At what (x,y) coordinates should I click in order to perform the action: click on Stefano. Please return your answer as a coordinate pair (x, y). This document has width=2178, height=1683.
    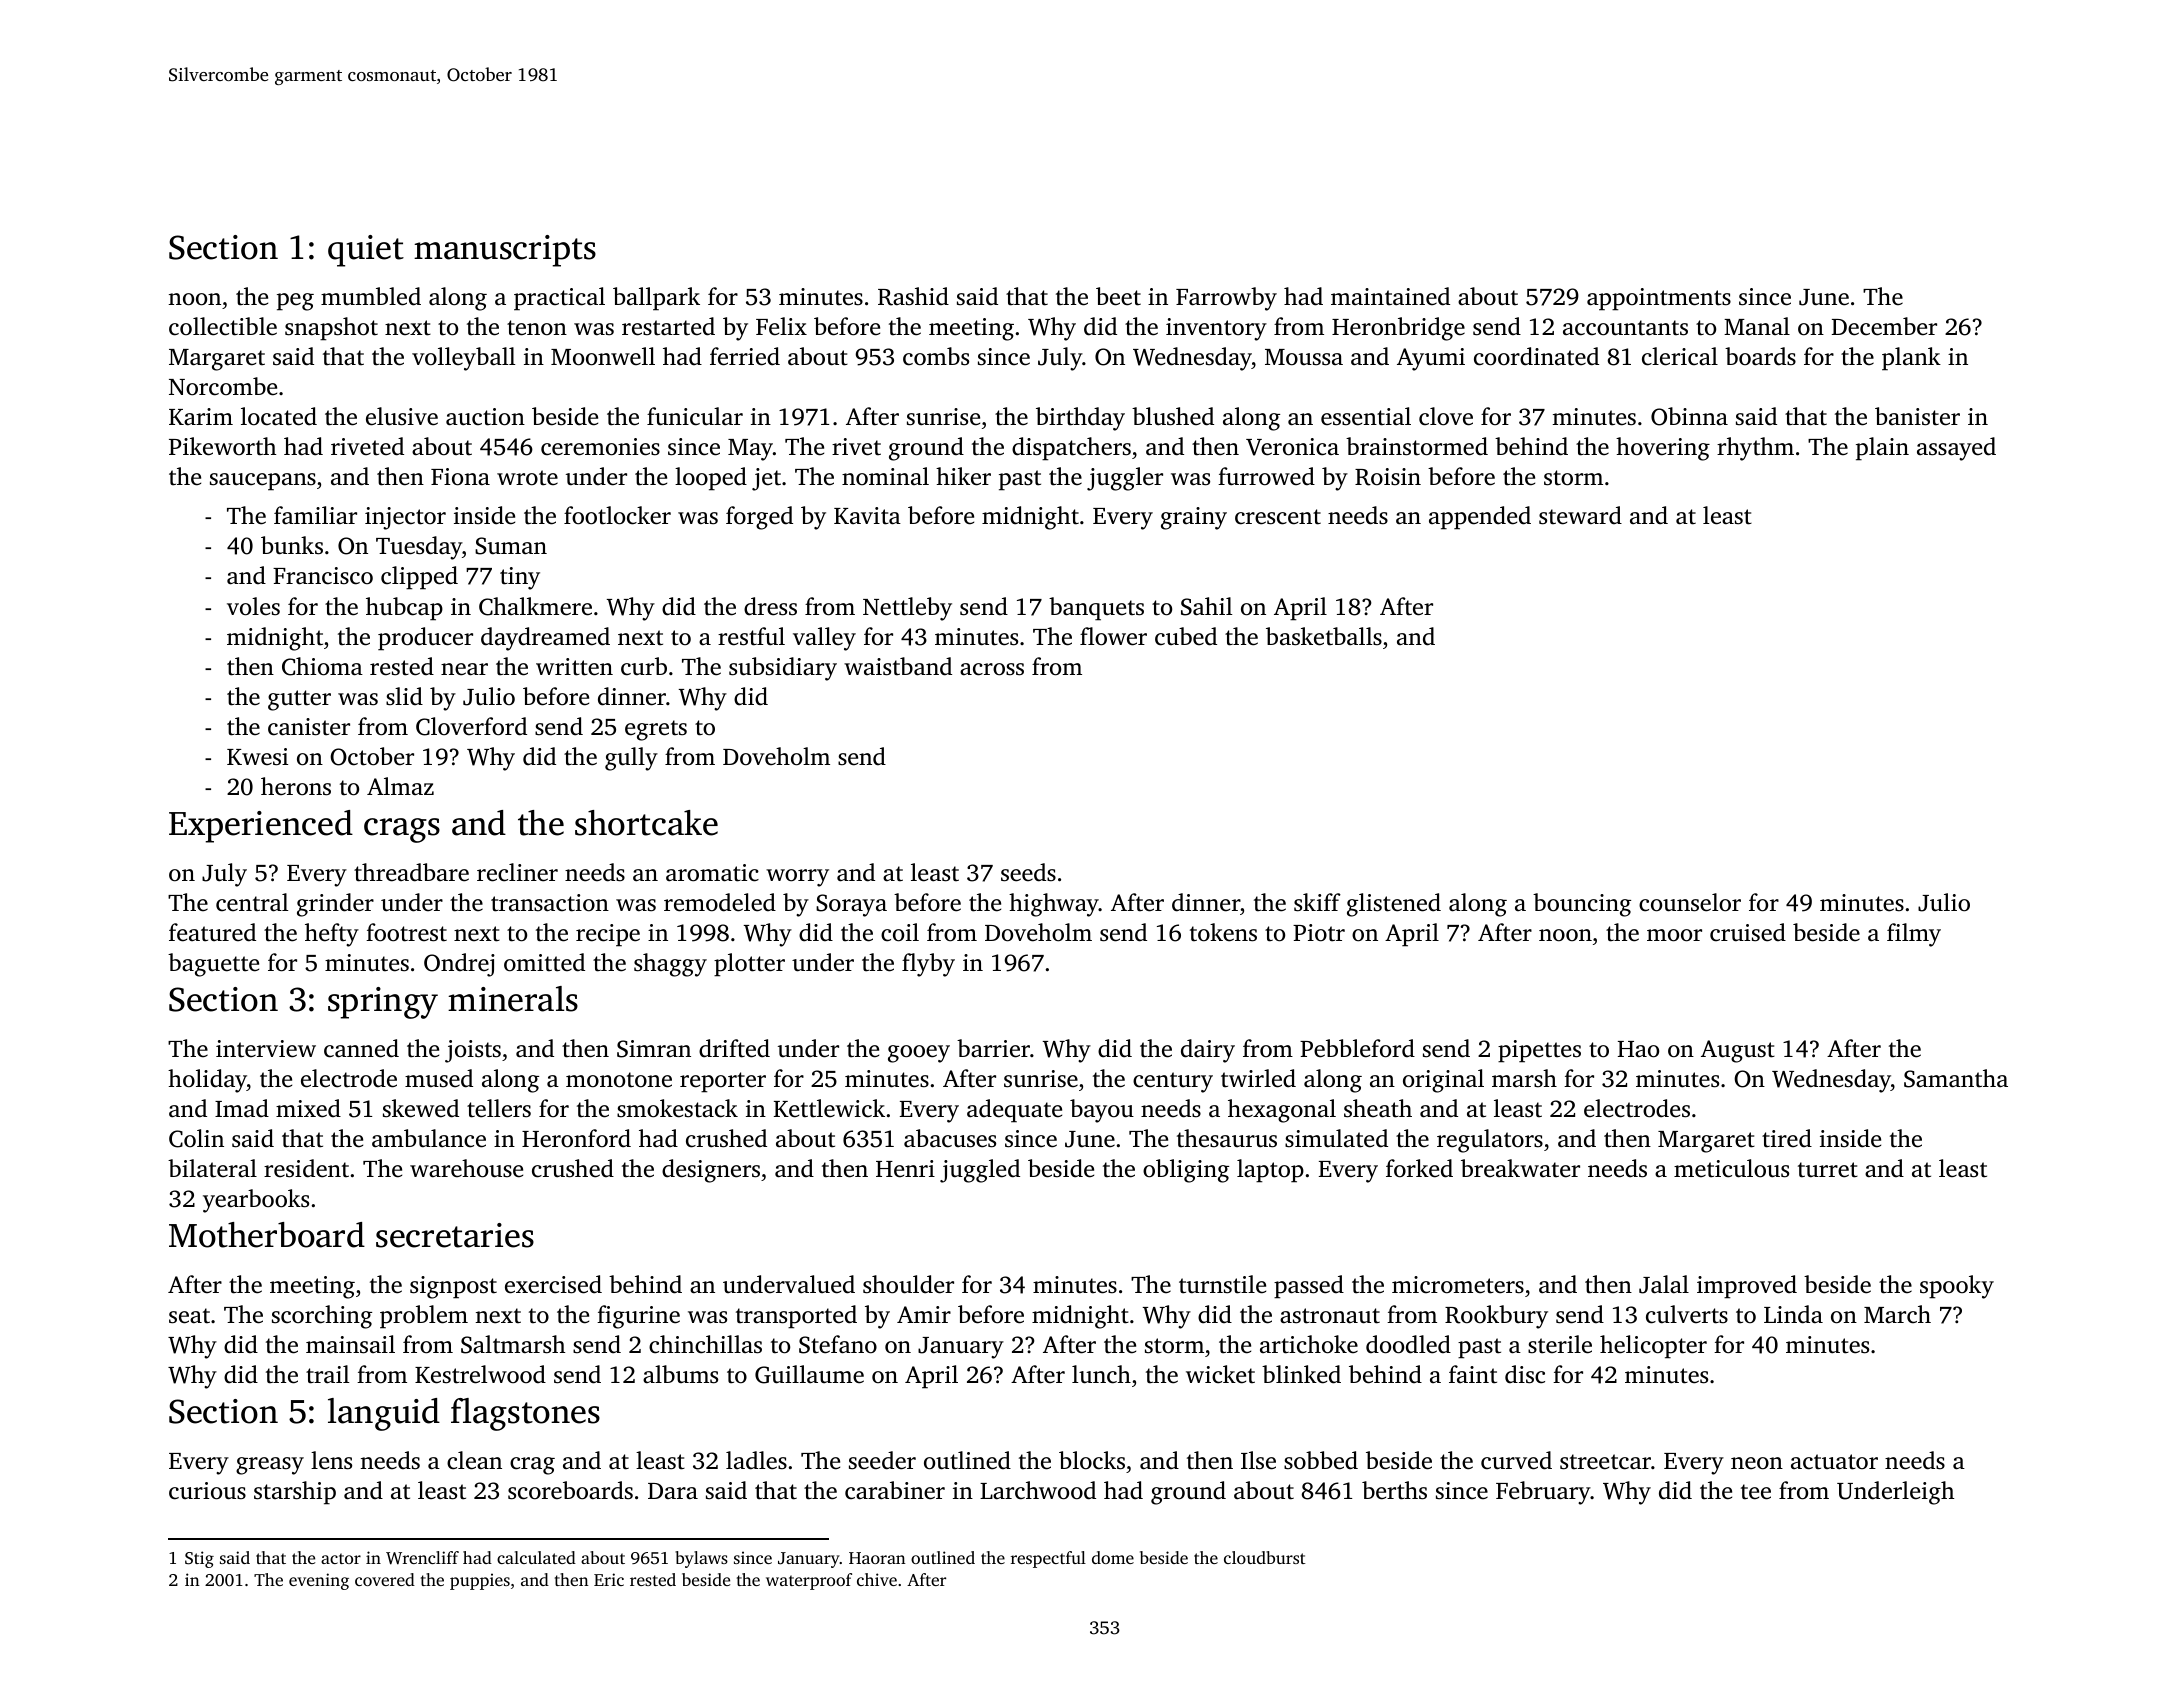
    Looking at the image, I should click on (838, 1344).
